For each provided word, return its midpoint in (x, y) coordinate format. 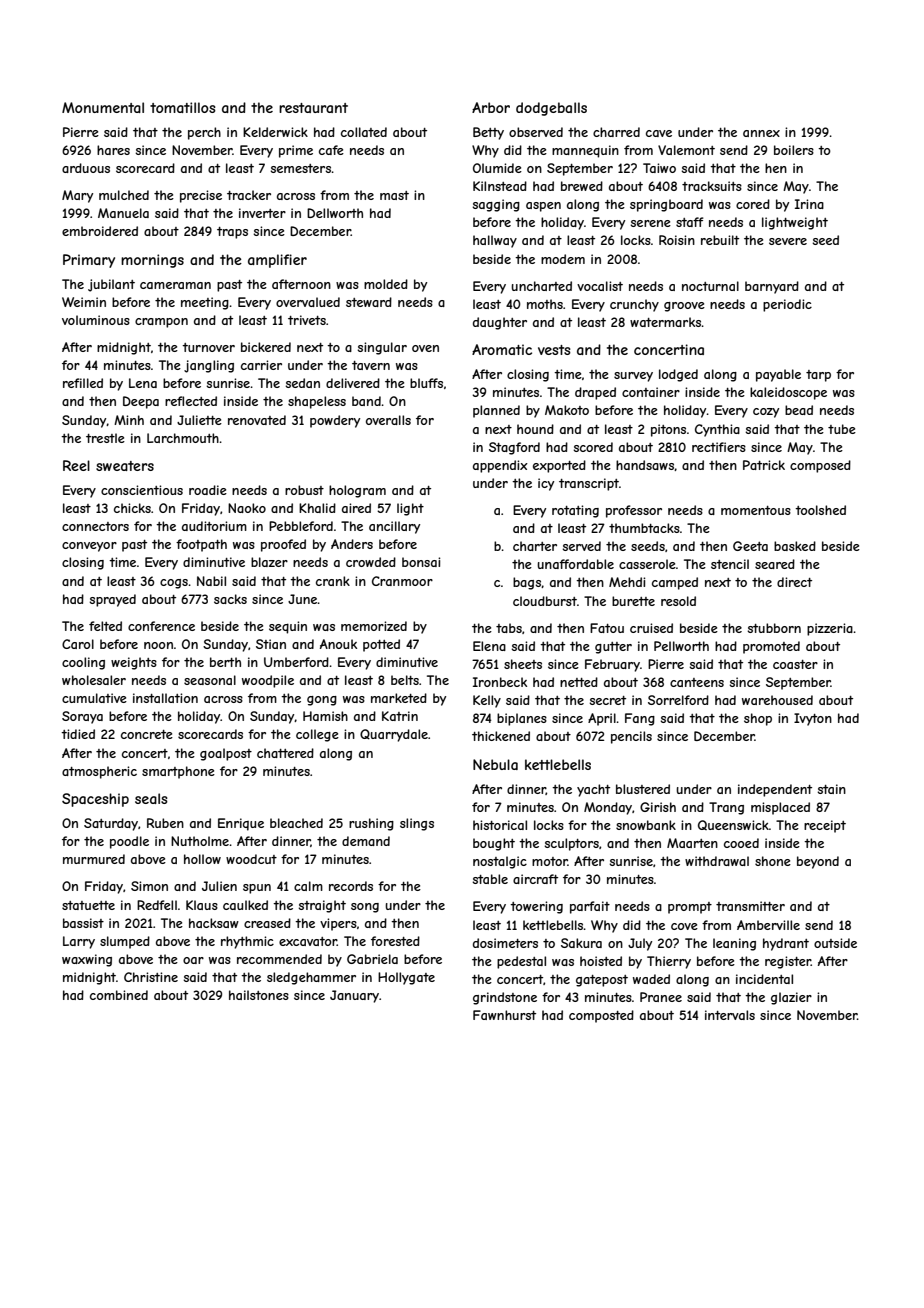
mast (394, 195)
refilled (83, 383)
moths (545, 304)
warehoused (777, 700)
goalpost (226, 754)
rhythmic (247, 942)
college (317, 735)
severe (788, 241)
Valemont (686, 150)
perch (204, 133)
